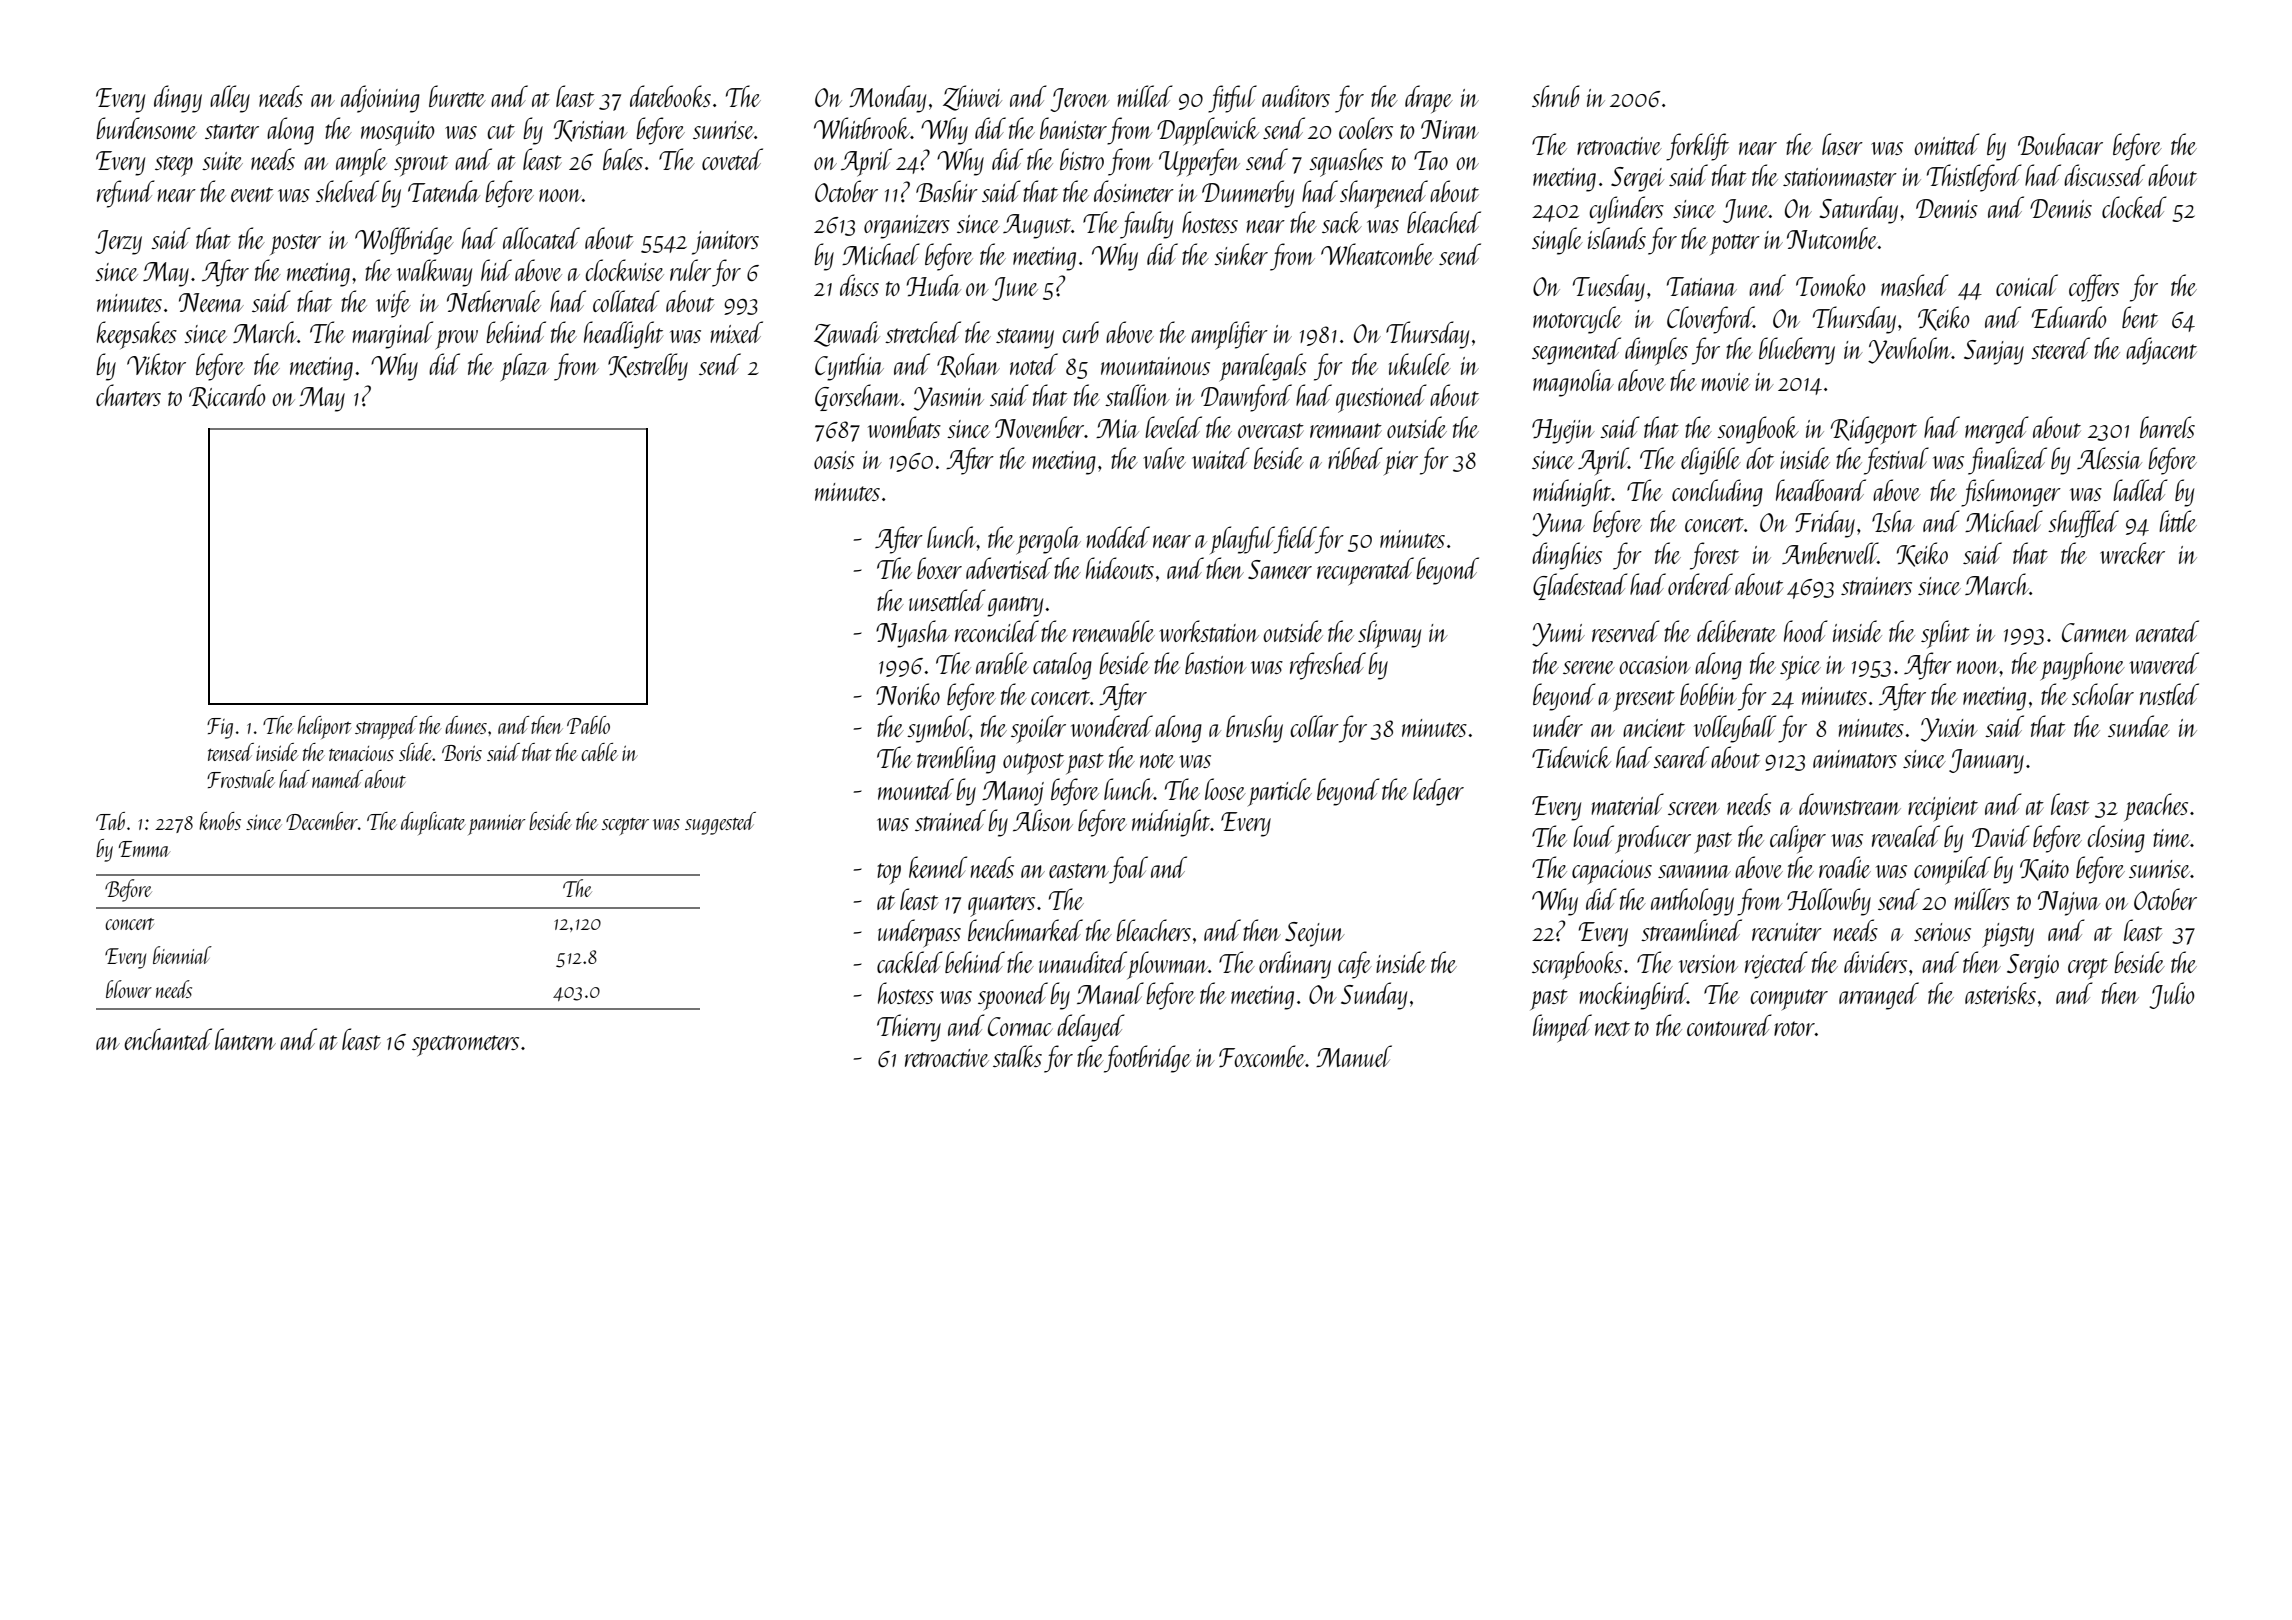 The height and width of the screenshot is (1620, 2292). What do you see at coordinates (1626, 631) in the screenshot?
I see `reserved` at bounding box center [1626, 631].
